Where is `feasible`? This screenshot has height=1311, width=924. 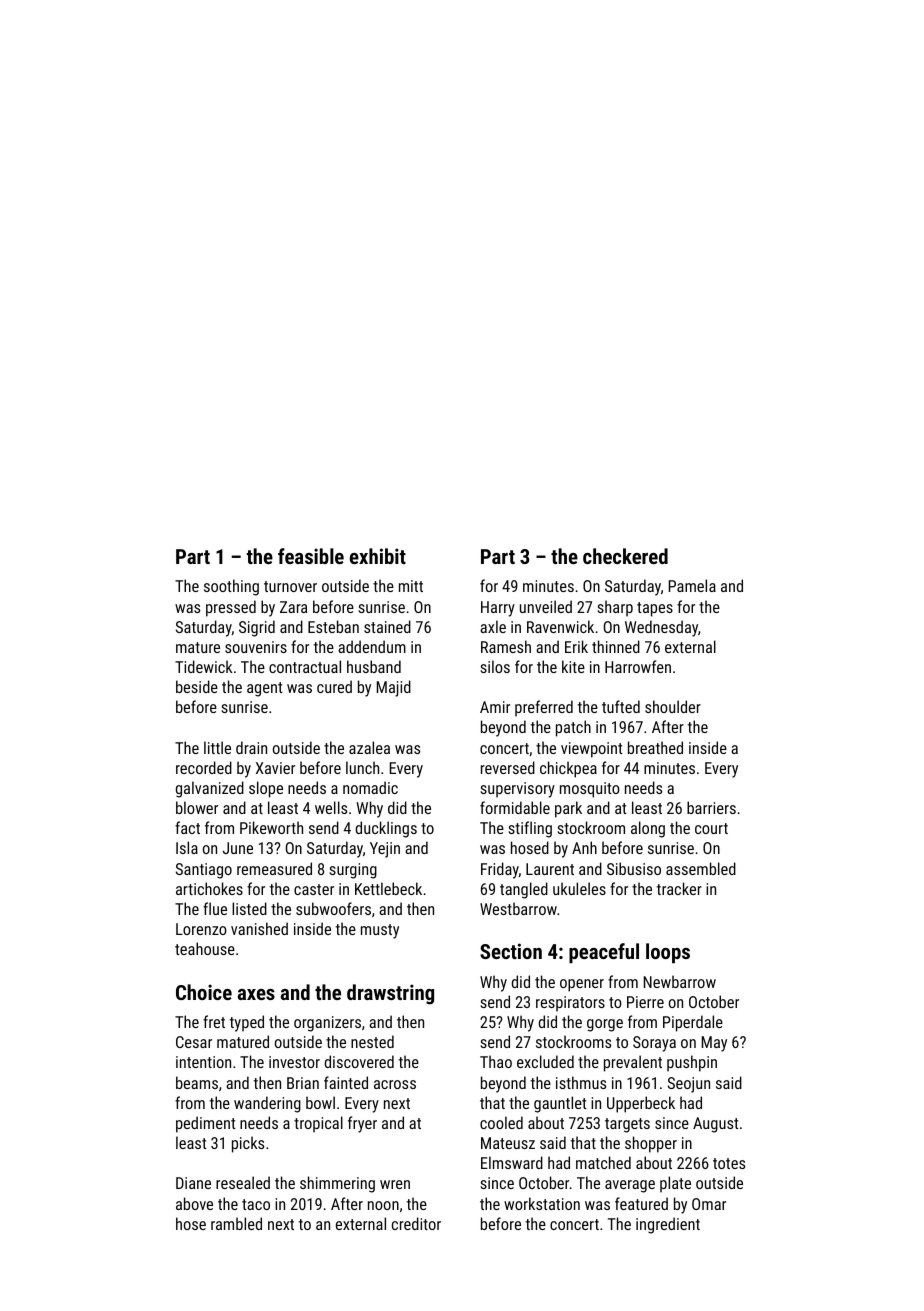 feasible is located at coordinates (311, 556).
